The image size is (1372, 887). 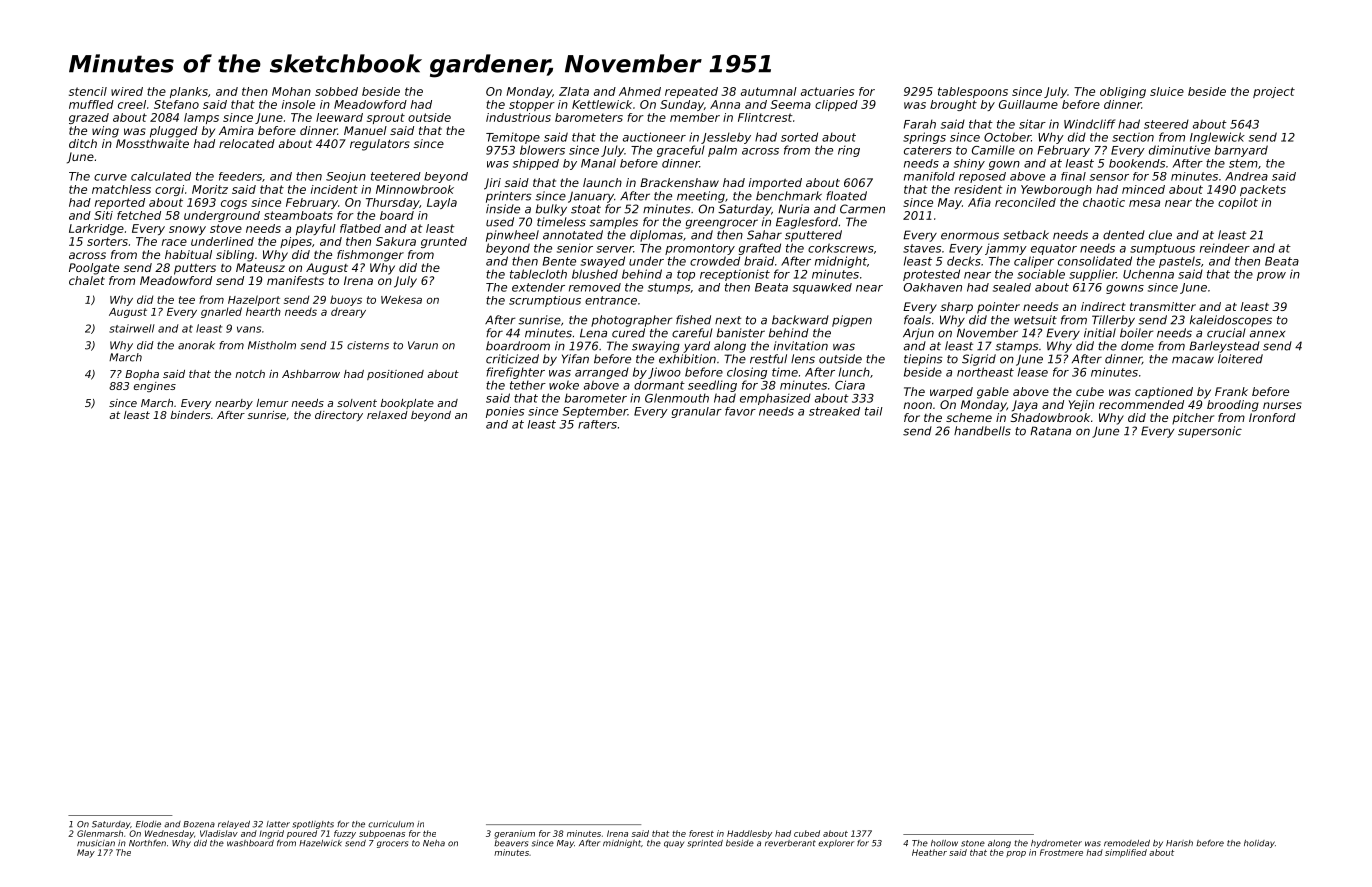 What do you see at coordinates (396, 241) in the image?
I see `Sakura` at bounding box center [396, 241].
